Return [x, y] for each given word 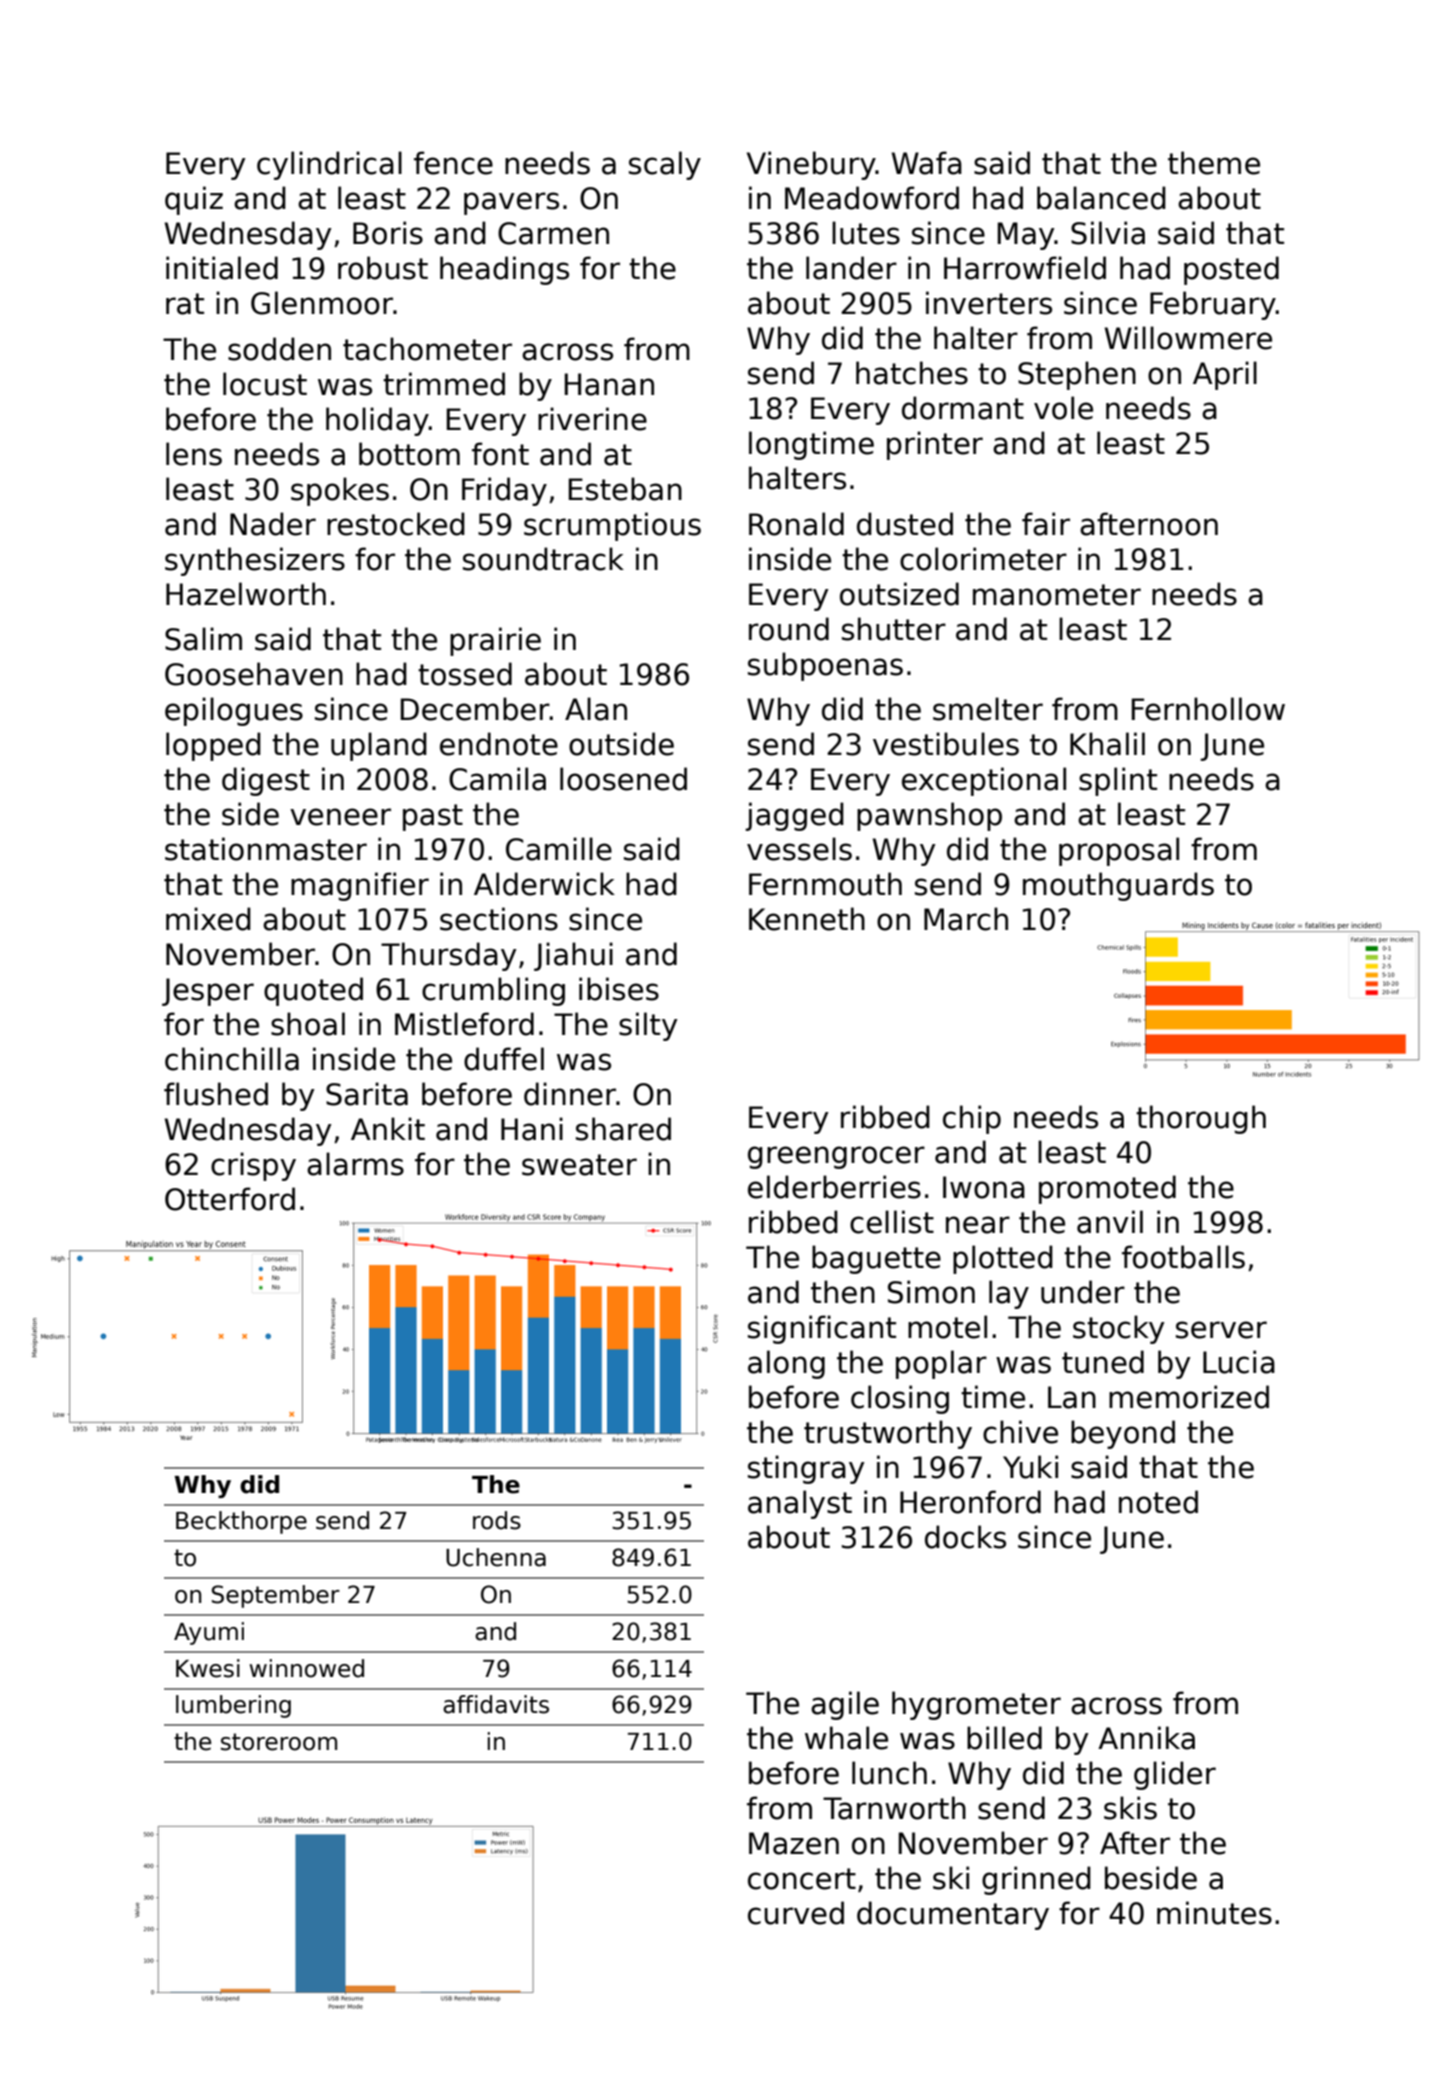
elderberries [834, 1187]
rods [497, 1520]
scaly [665, 165]
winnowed [306, 1668]
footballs [1183, 1257]
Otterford [230, 1199]
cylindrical [329, 165]
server [1221, 1330]
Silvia [1108, 233]
